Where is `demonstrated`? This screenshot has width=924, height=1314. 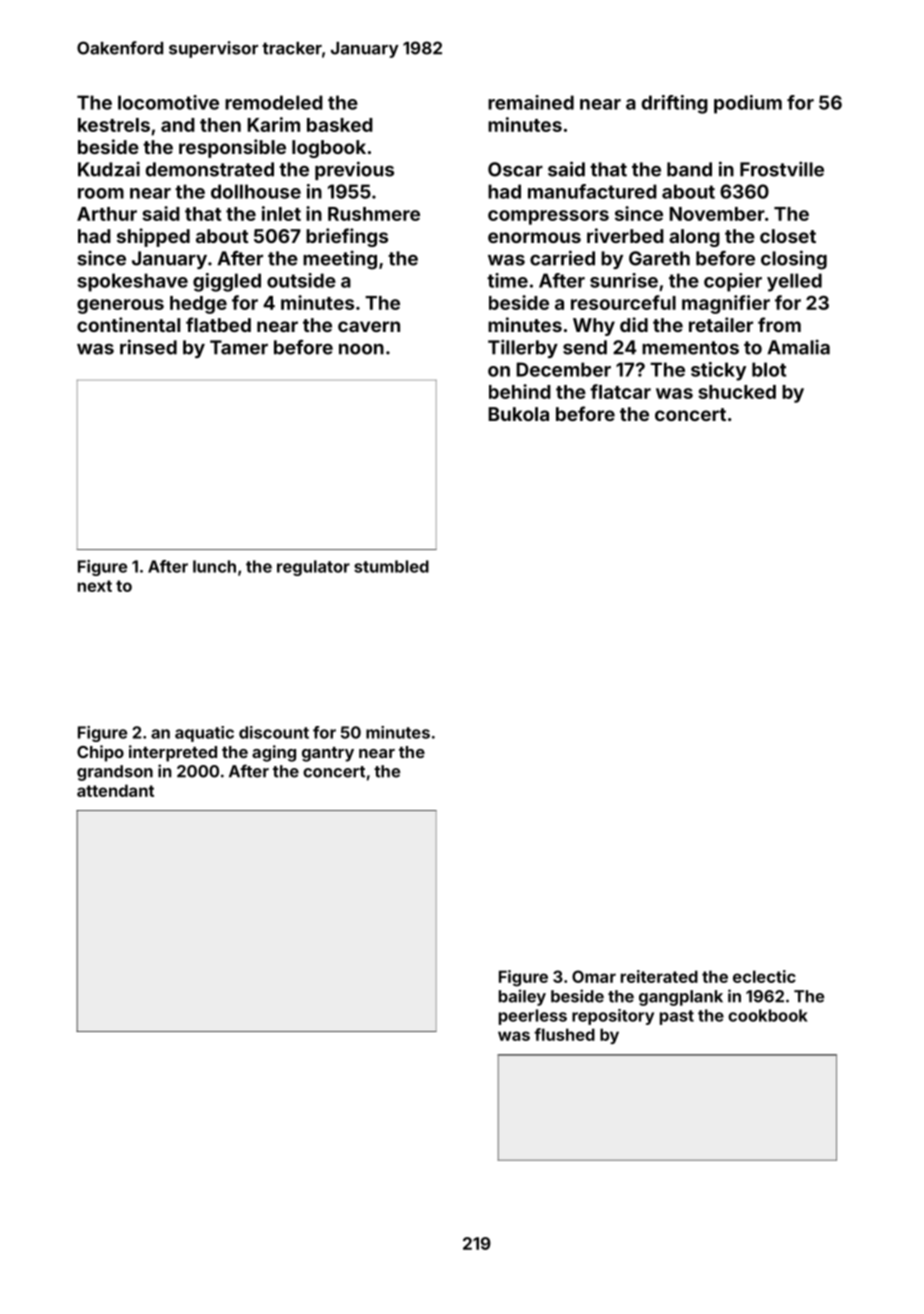
demonstrated is located at coordinates (210, 169).
